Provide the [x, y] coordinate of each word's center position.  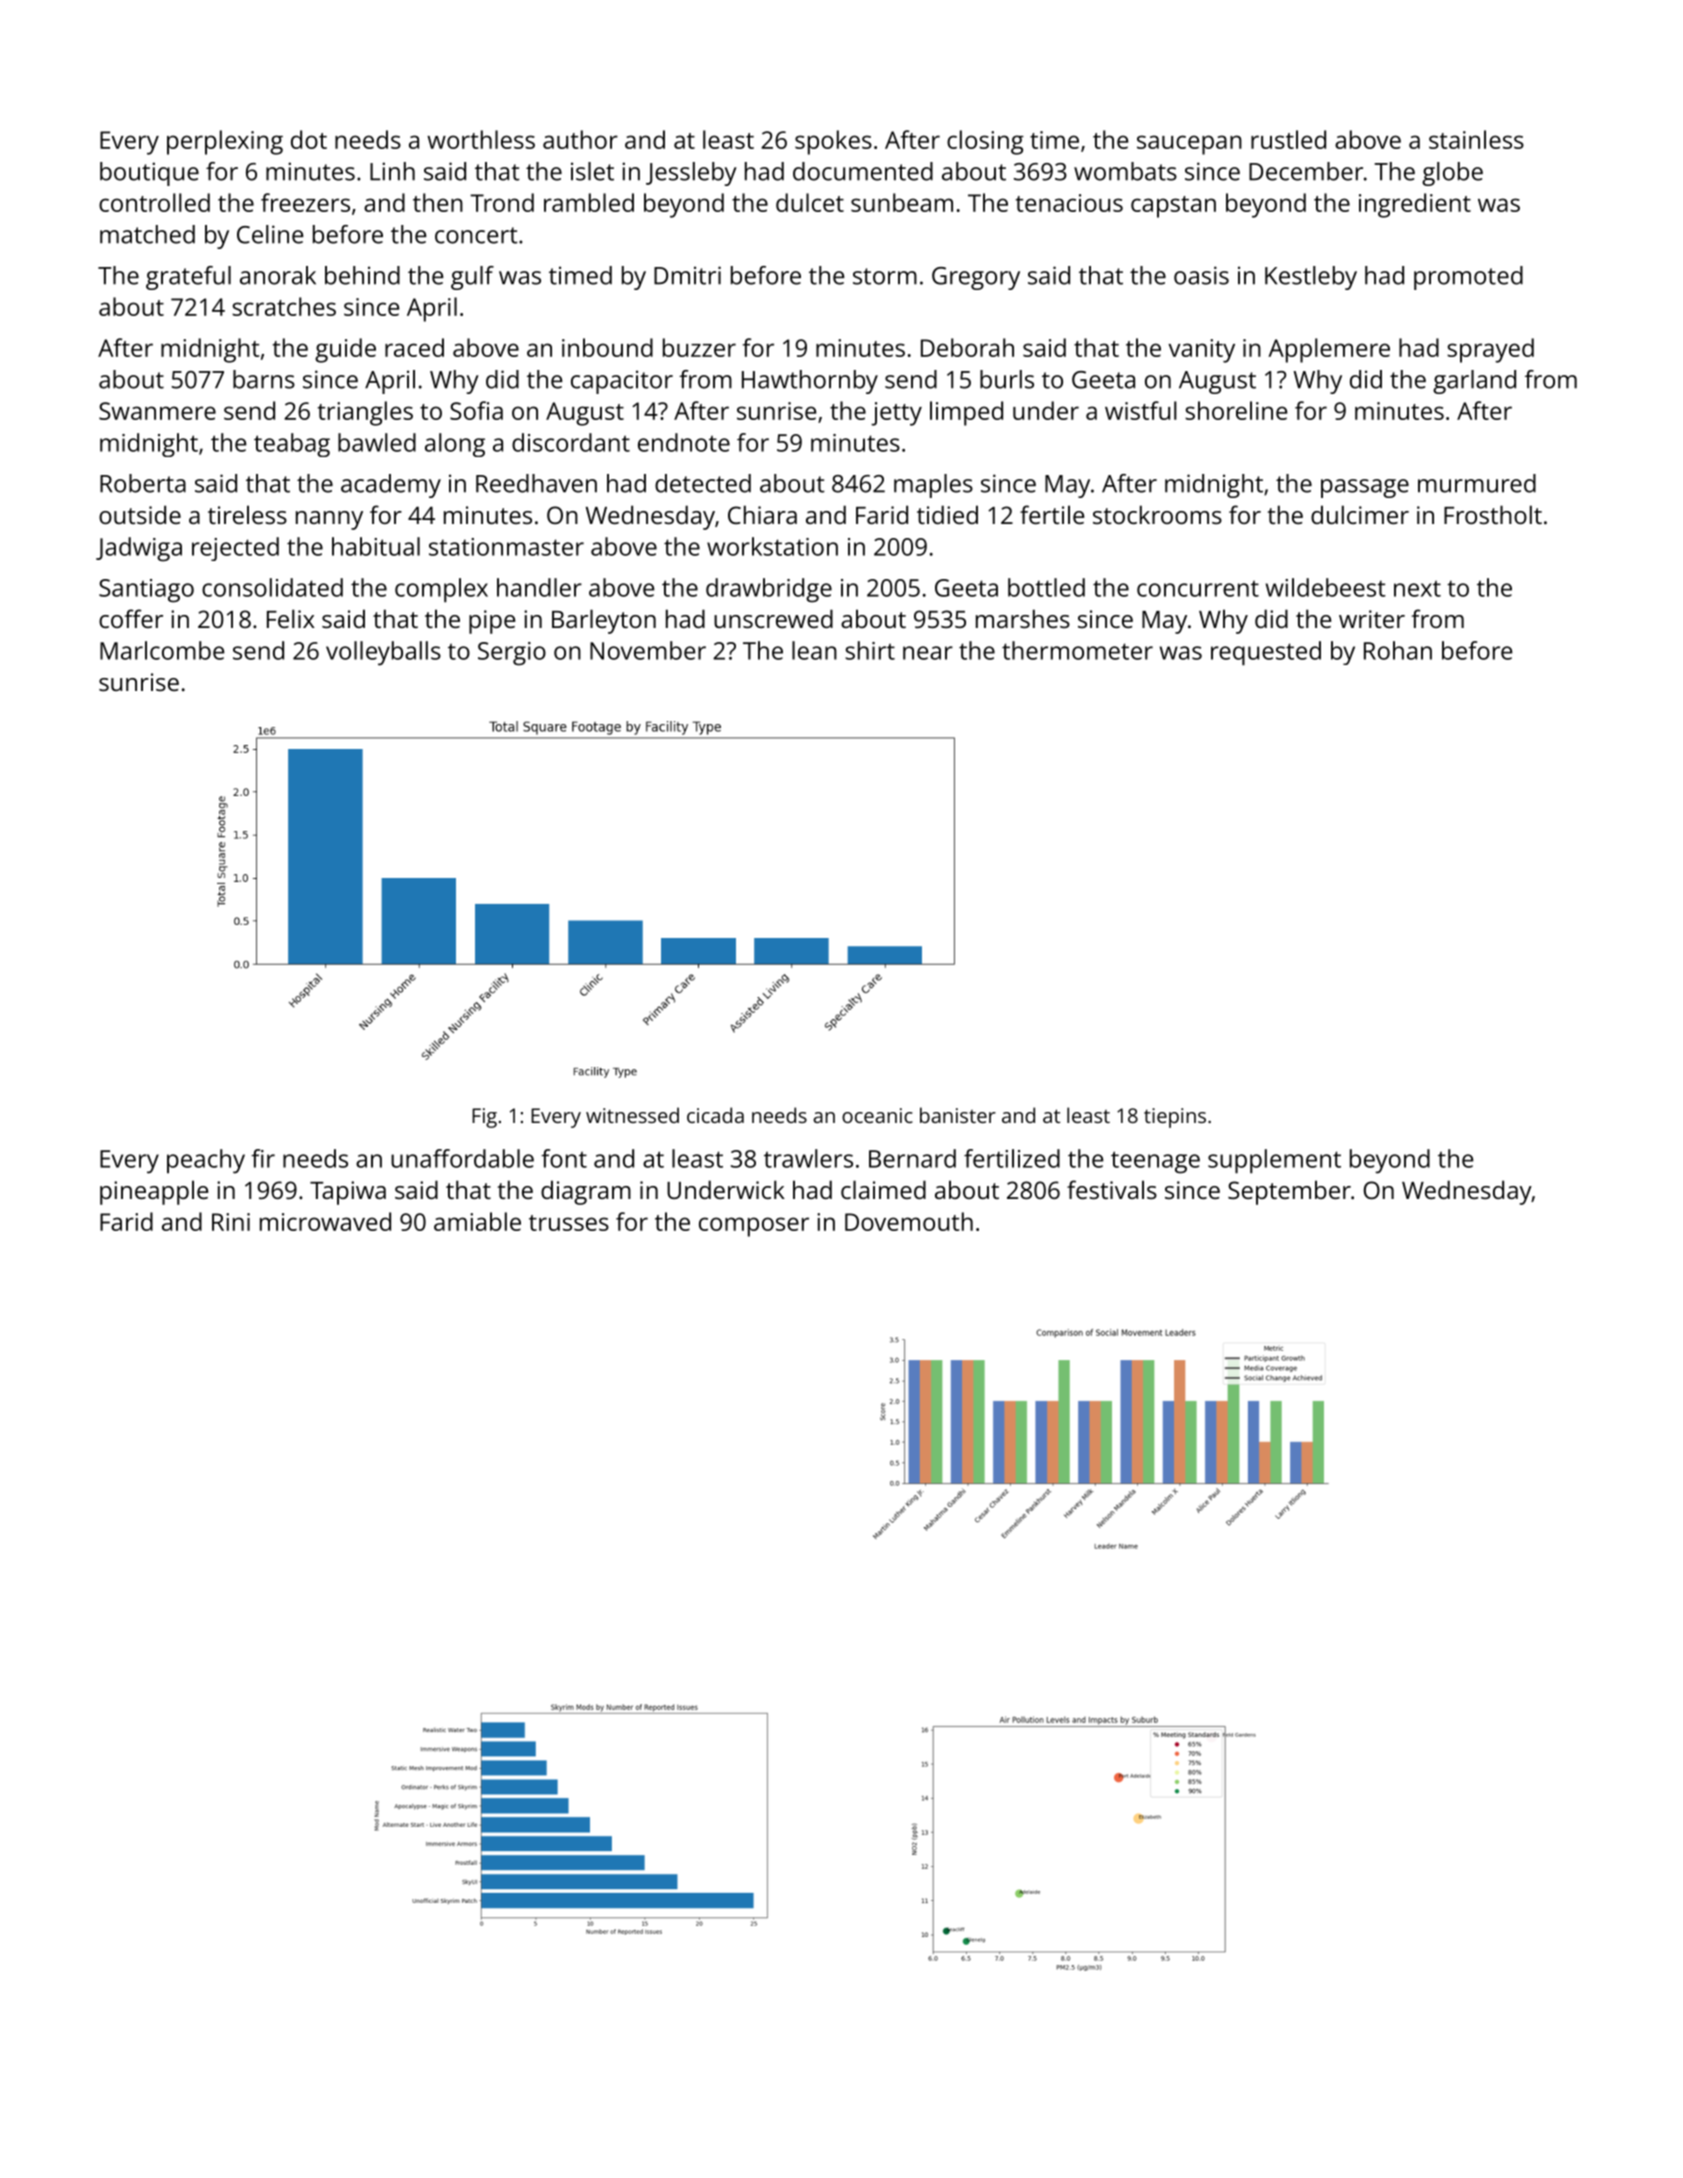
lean [814, 650]
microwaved [325, 1221]
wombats [1125, 171]
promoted [1468, 278]
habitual [376, 546]
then [438, 202]
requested [1266, 653]
